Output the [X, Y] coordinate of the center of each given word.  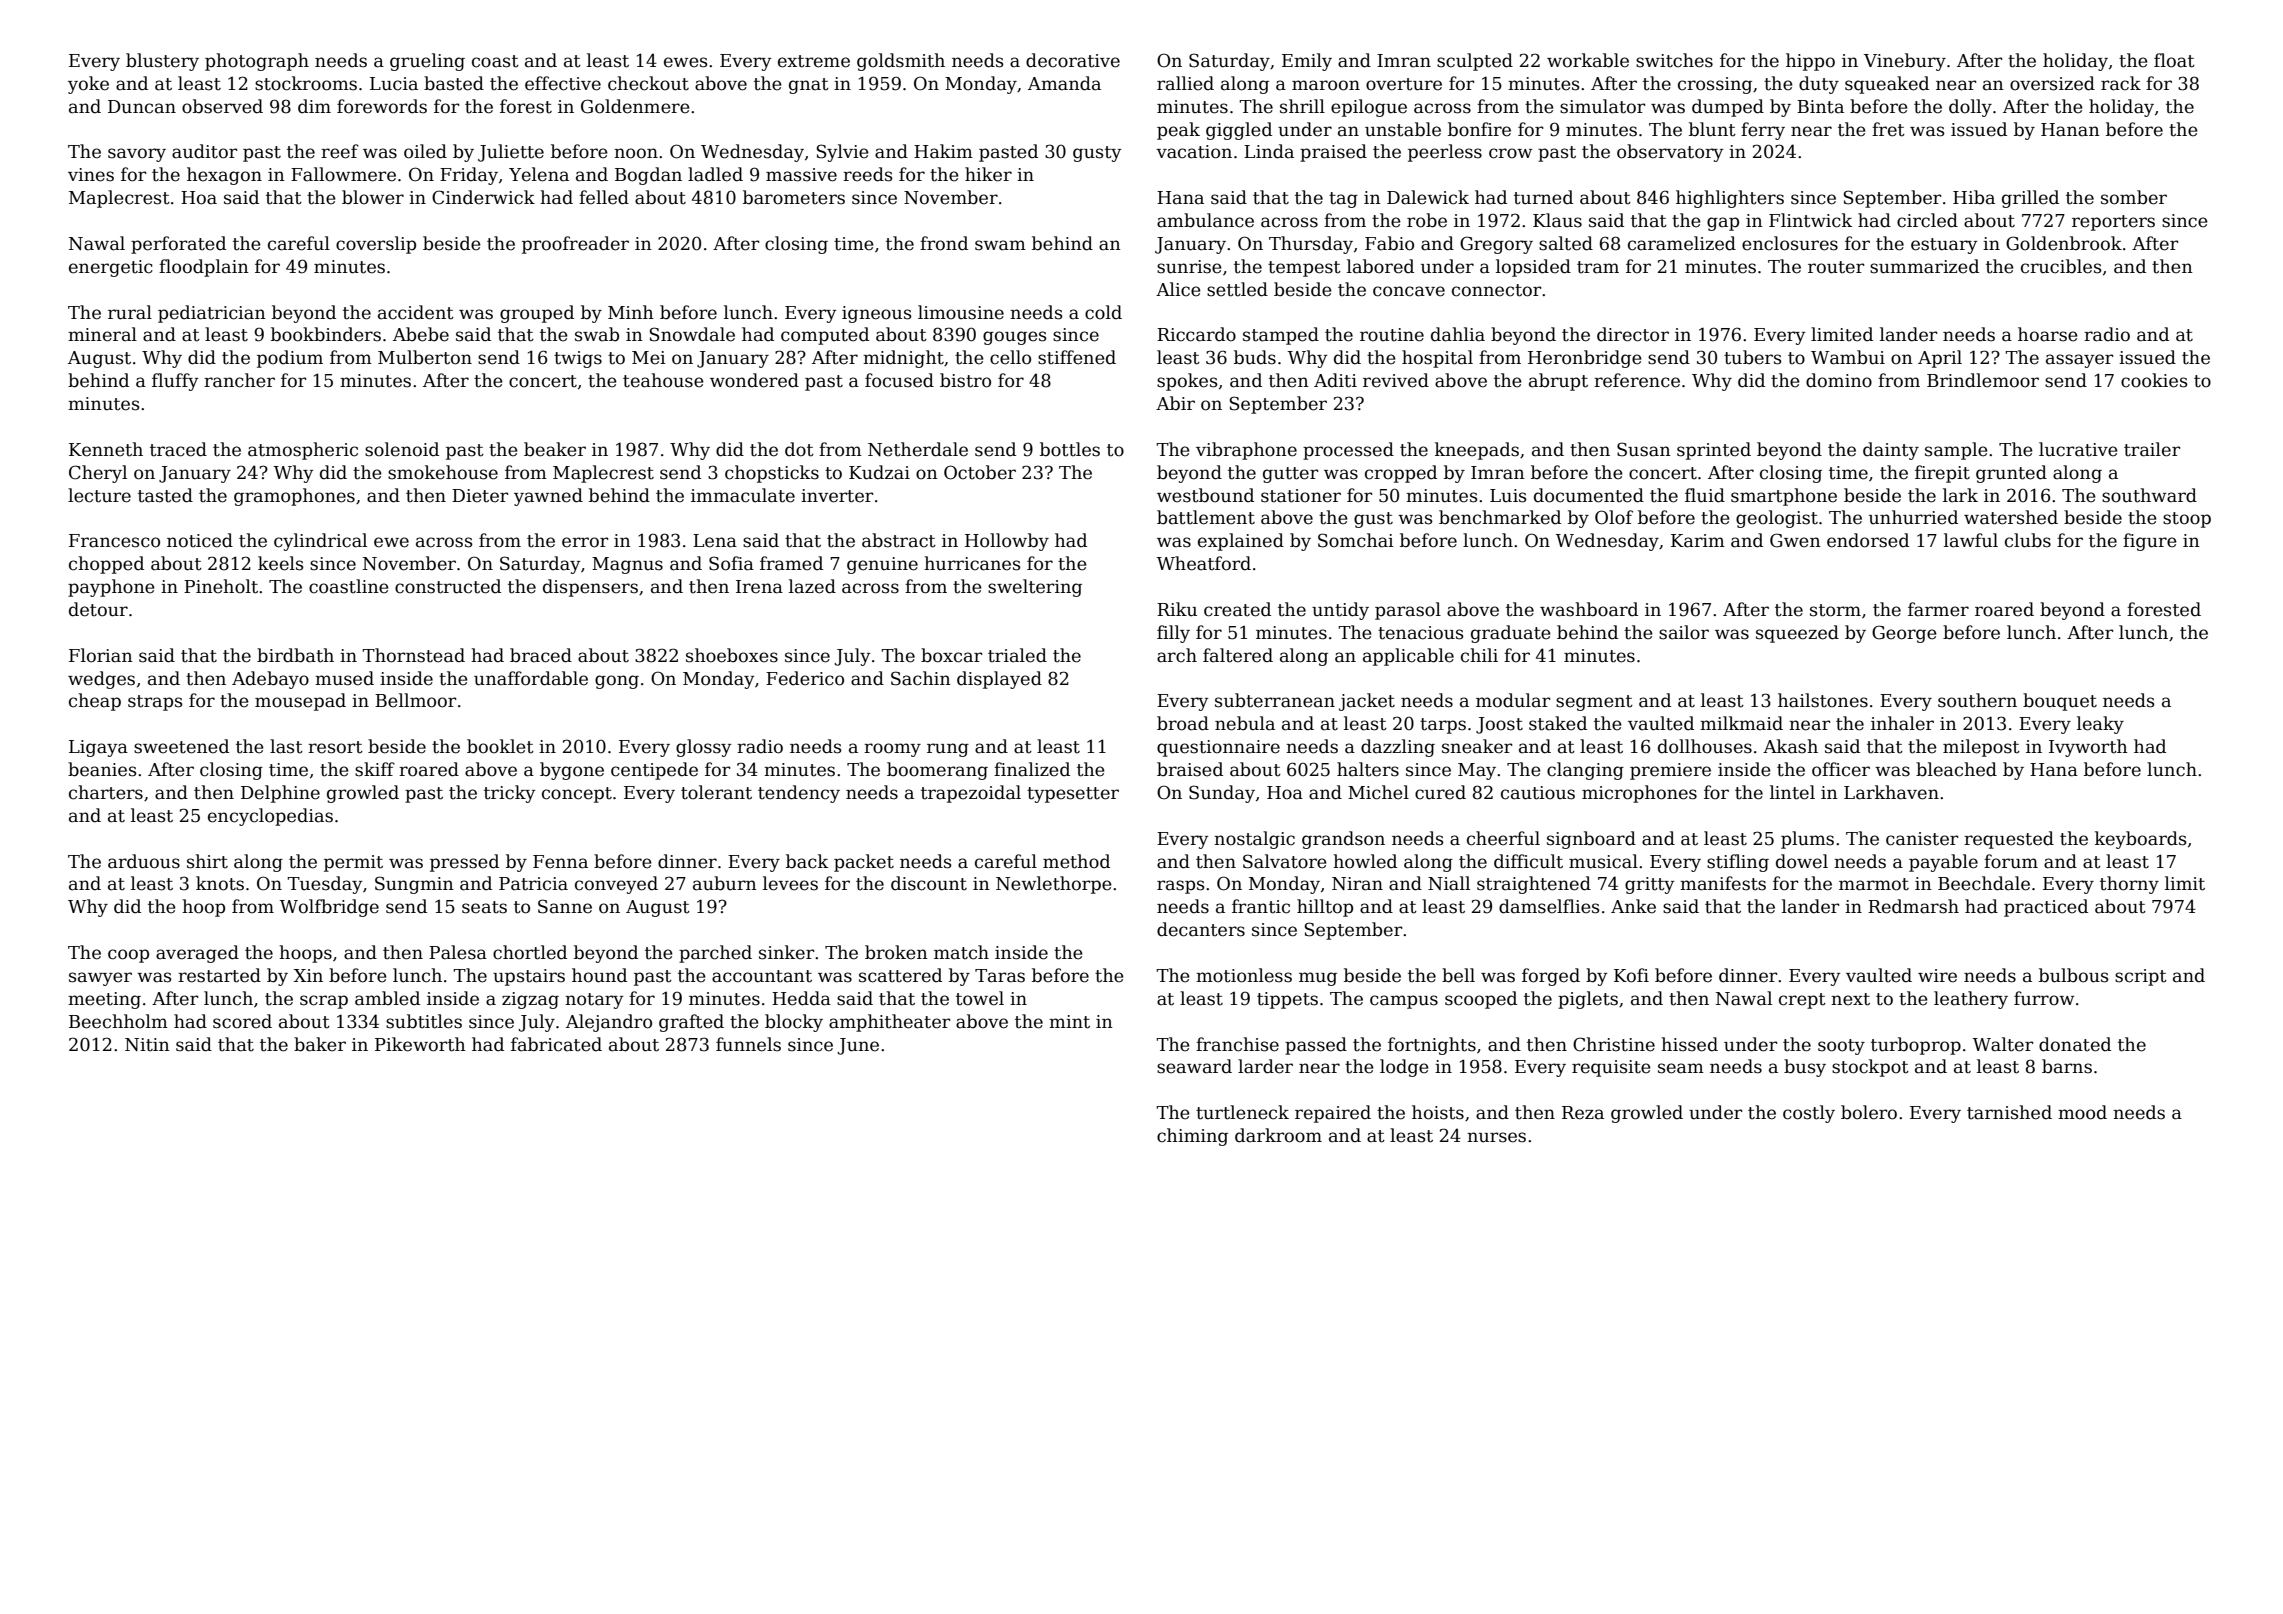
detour [98, 609]
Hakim [943, 151]
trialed [1017, 655]
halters [1368, 769]
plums [1807, 840]
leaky [2100, 725]
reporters [2113, 223]
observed [222, 106]
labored [1380, 266]
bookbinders [326, 334]
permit [353, 863]
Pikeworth [420, 1044]
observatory [1670, 153]
